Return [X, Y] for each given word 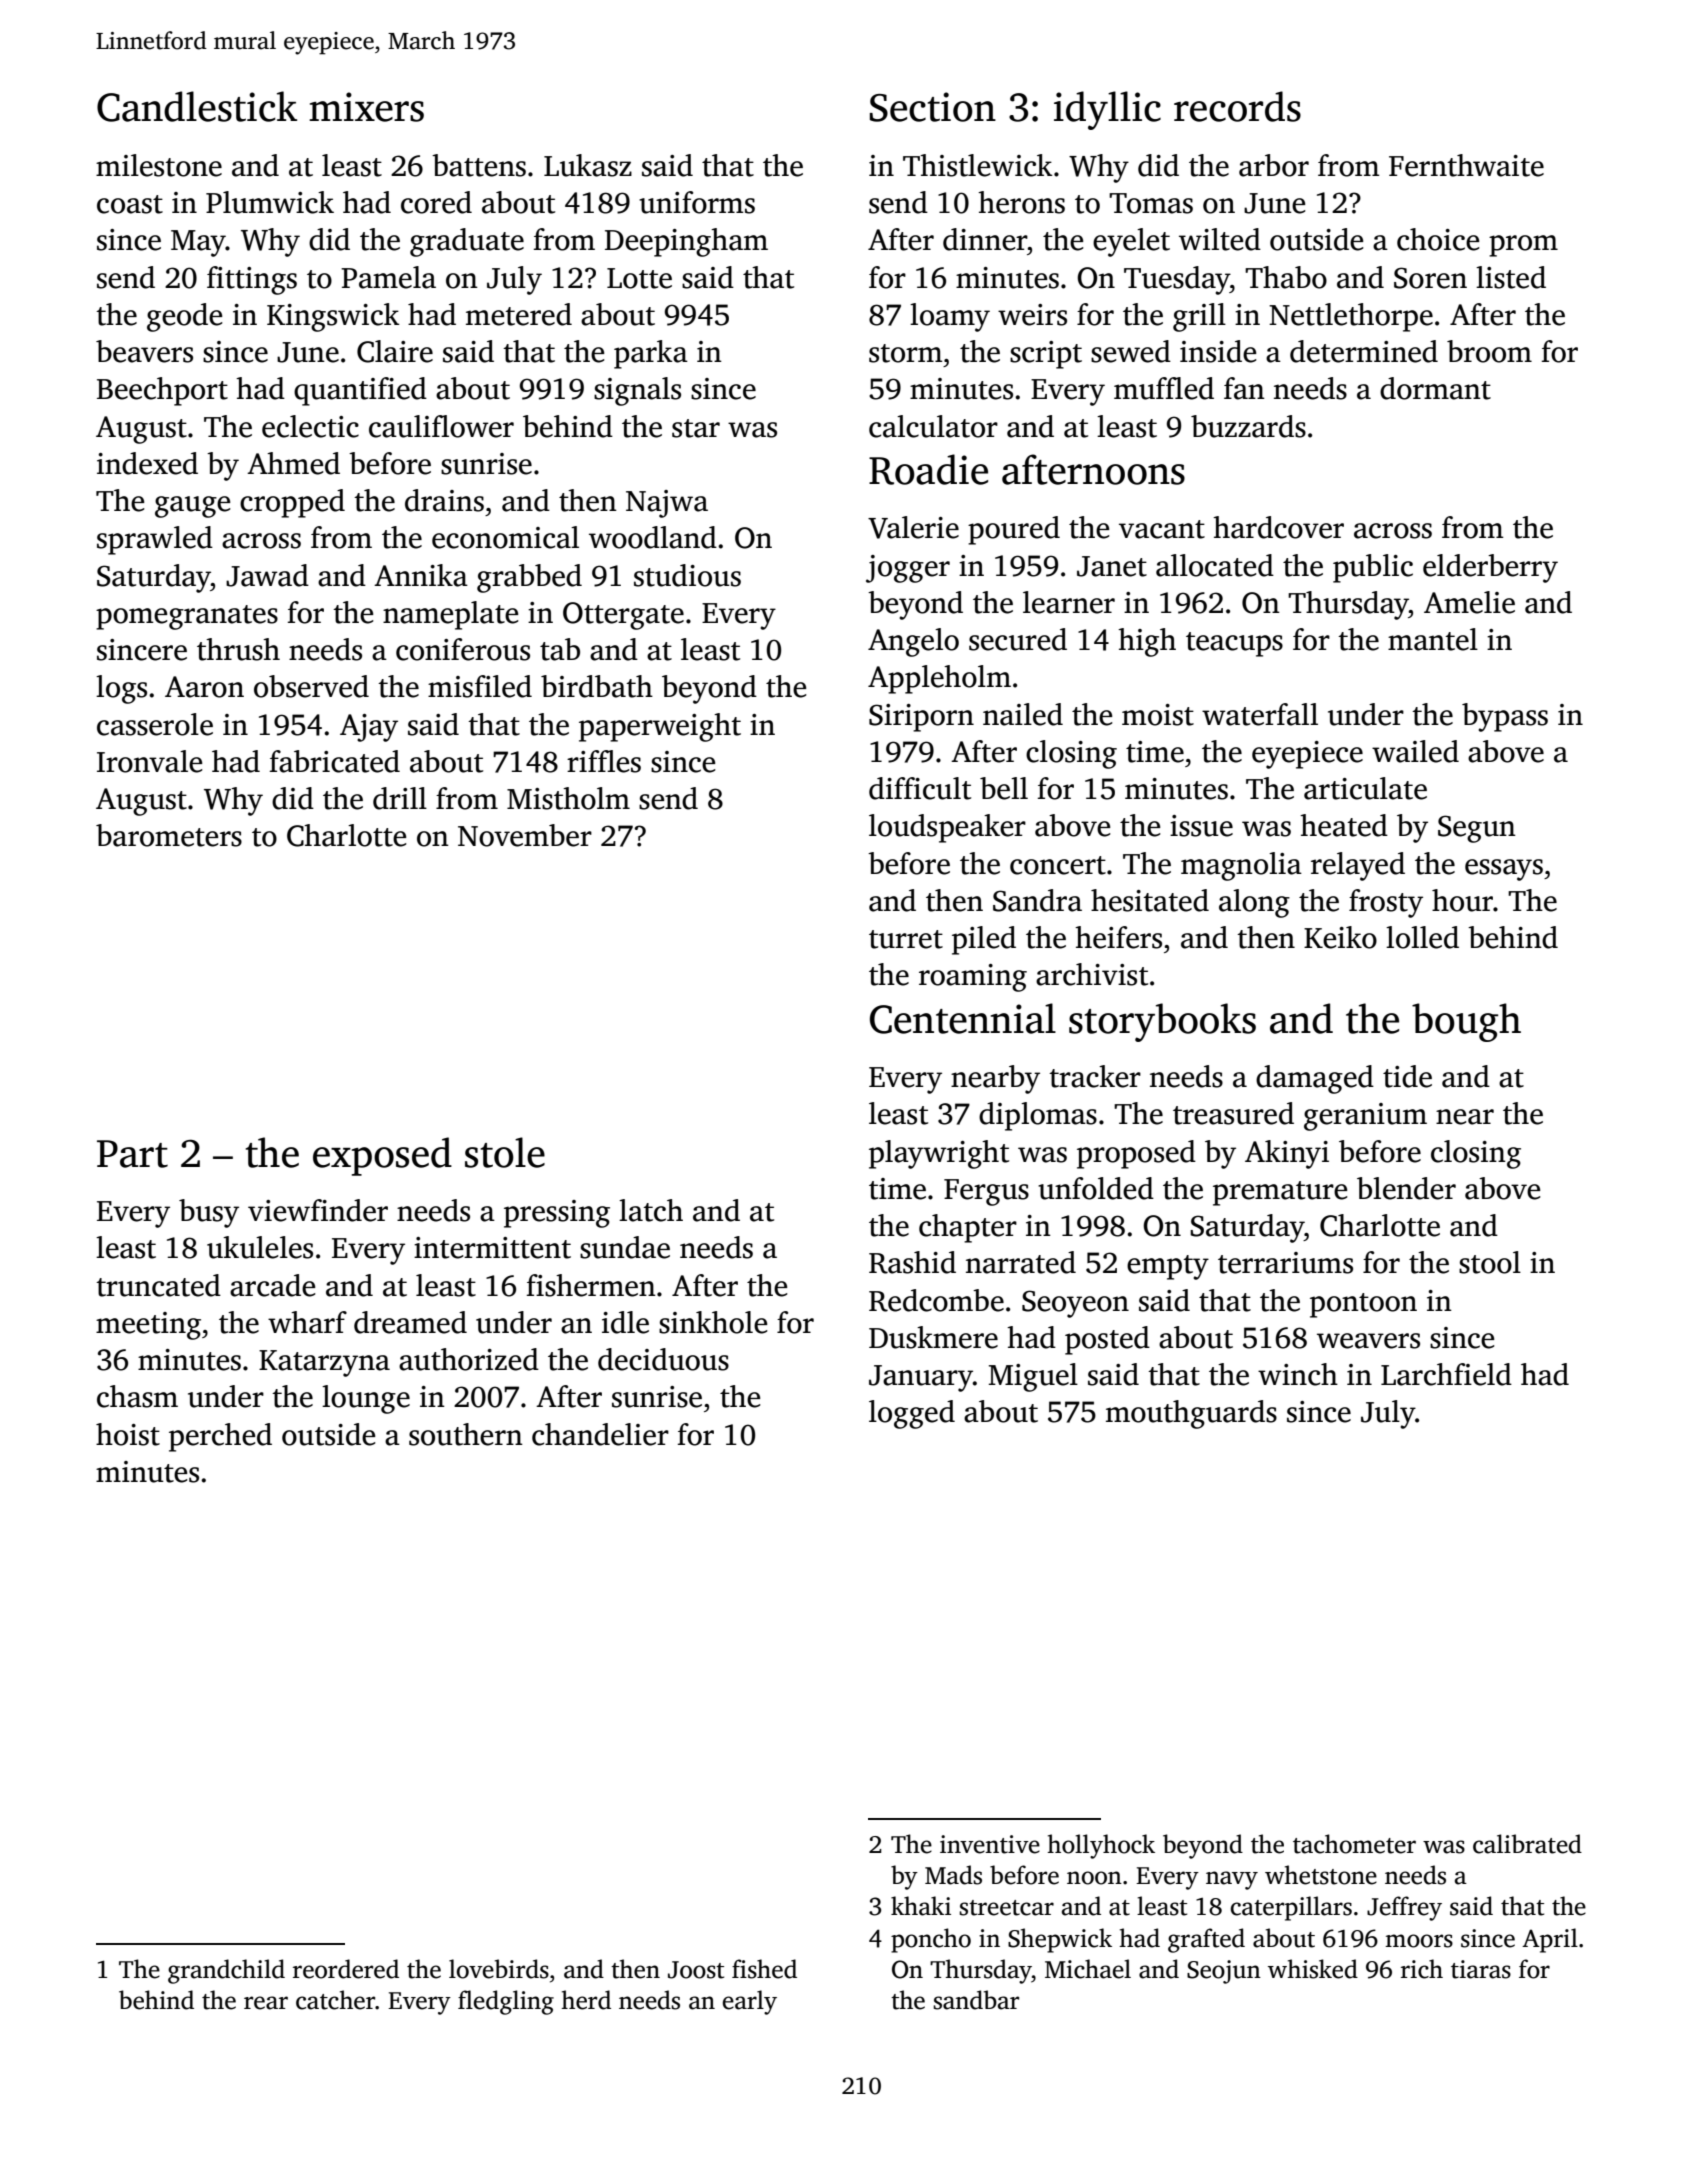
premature [1280, 1193]
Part [132, 1154]
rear [266, 2003]
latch [651, 1210]
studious [687, 575]
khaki [921, 1906]
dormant [1435, 388]
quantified [360, 391]
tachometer [1354, 1844]
